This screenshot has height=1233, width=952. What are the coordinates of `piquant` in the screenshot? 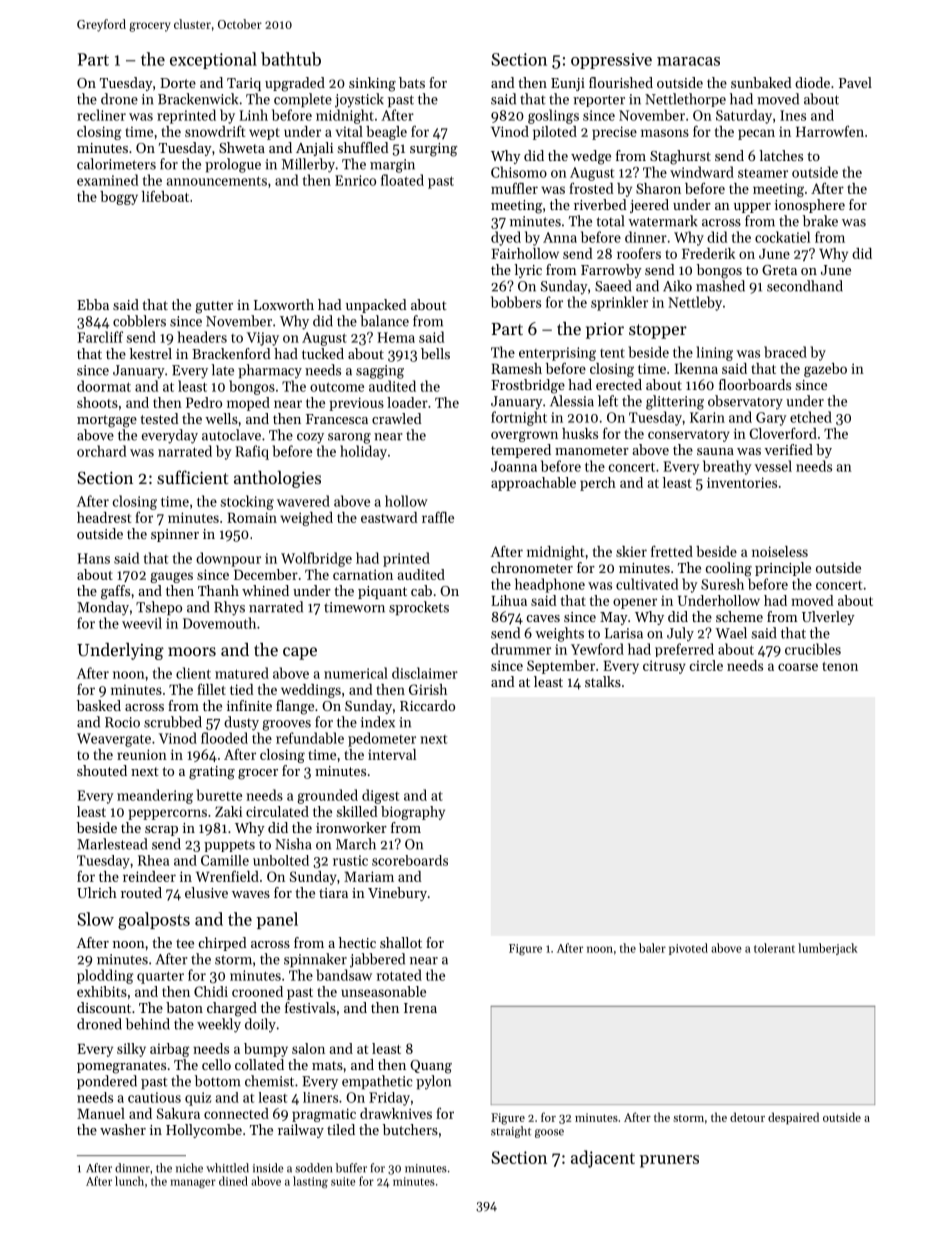 It's located at (382, 592).
